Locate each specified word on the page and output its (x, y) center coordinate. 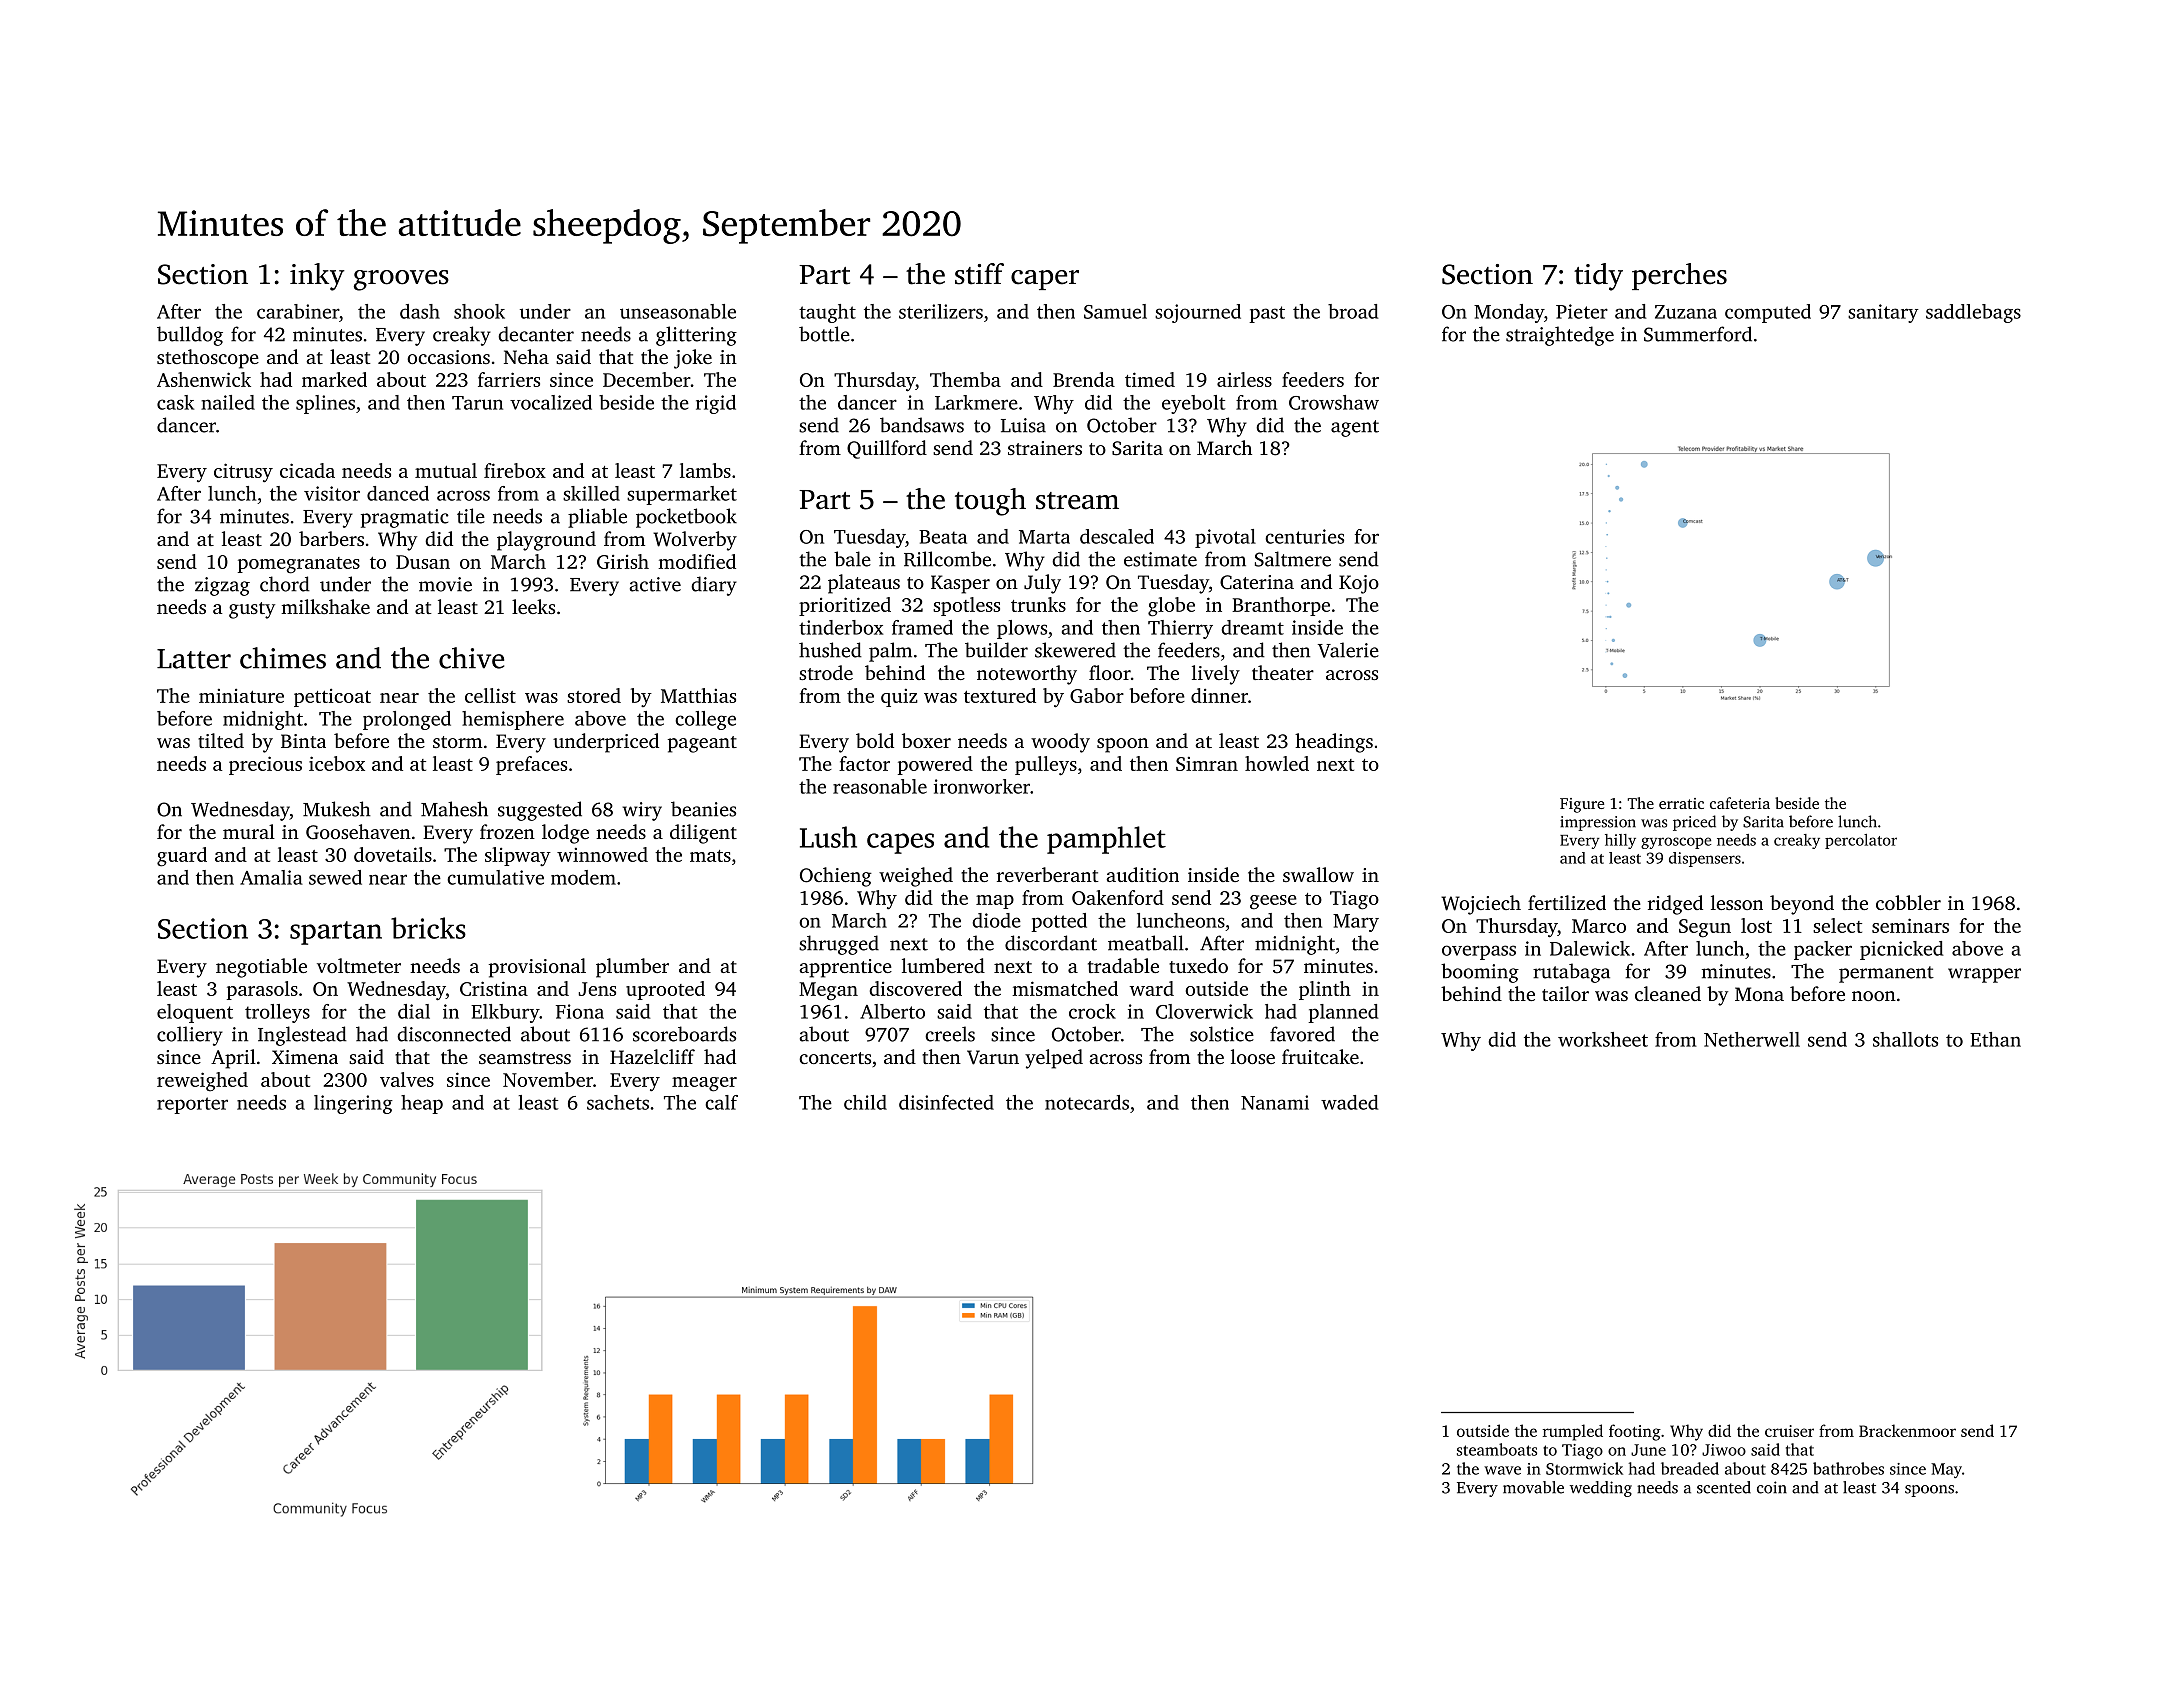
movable (1533, 1487)
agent (1355, 428)
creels (950, 1034)
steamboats (1497, 1449)
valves (407, 1079)
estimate (1160, 559)
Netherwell (1752, 1039)
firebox (515, 470)
